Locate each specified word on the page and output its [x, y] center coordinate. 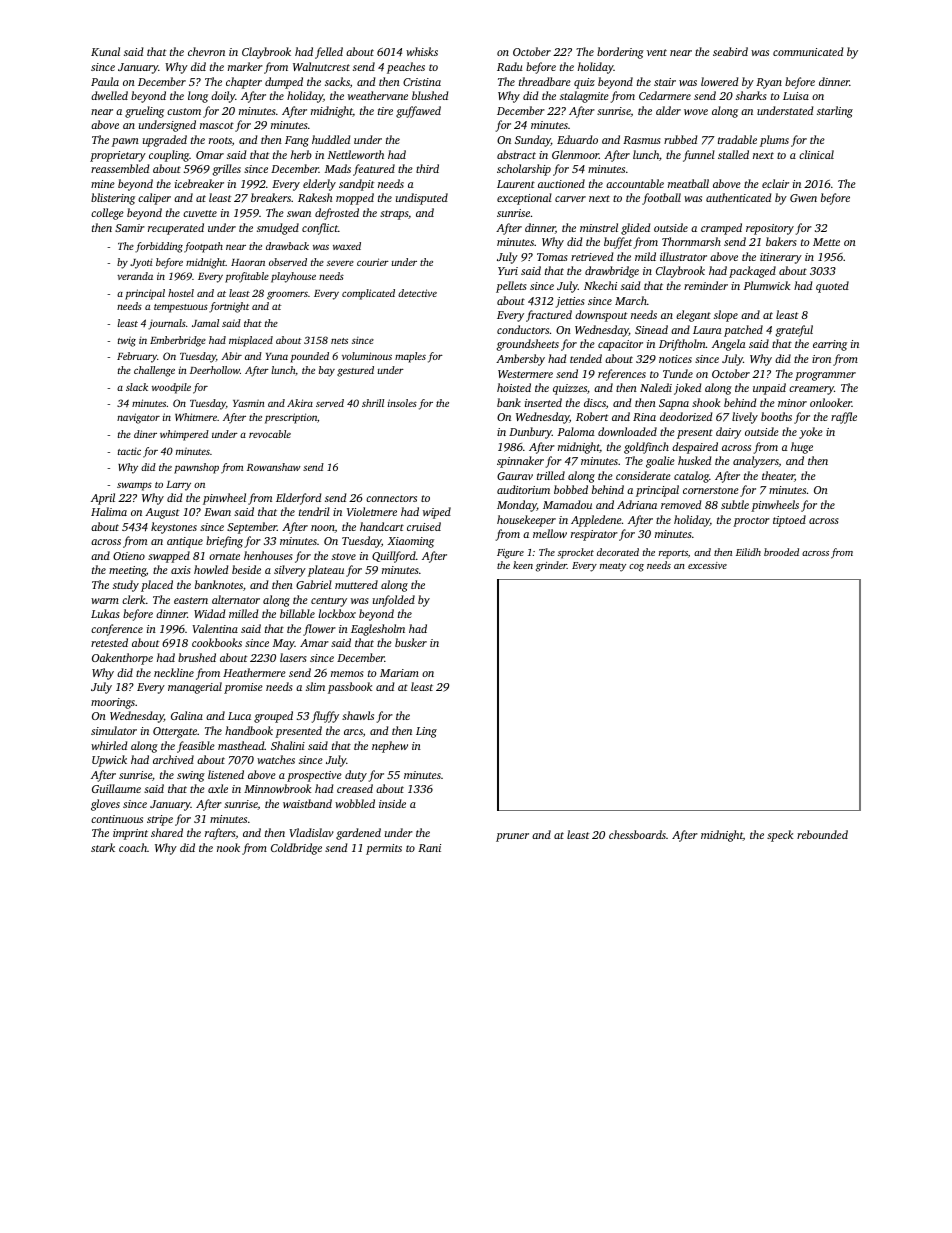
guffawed [418, 112]
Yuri [508, 271]
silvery [290, 571]
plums [774, 141]
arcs [353, 732]
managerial [195, 688]
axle [218, 788]
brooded [781, 552]
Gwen [803, 198]
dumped [284, 83]
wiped [437, 513]
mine [103, 184]
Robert [592, 416]
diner [145, 434]
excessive [707, 565]
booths [776, 416]
